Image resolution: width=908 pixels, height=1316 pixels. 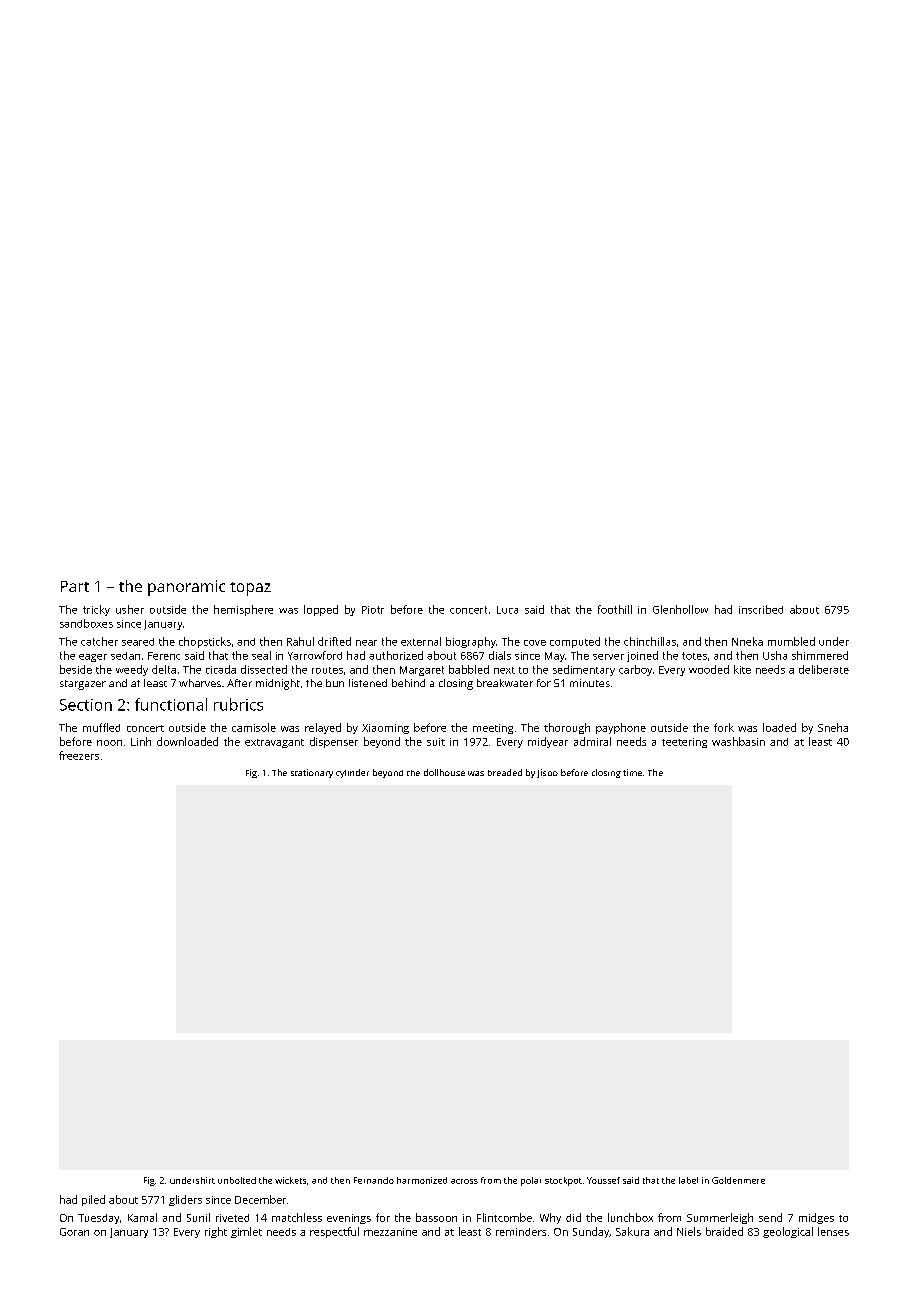 What do you see at coordinates (738, 741) in the image?
I see `washbasin` at bounding box center [738, 741].
